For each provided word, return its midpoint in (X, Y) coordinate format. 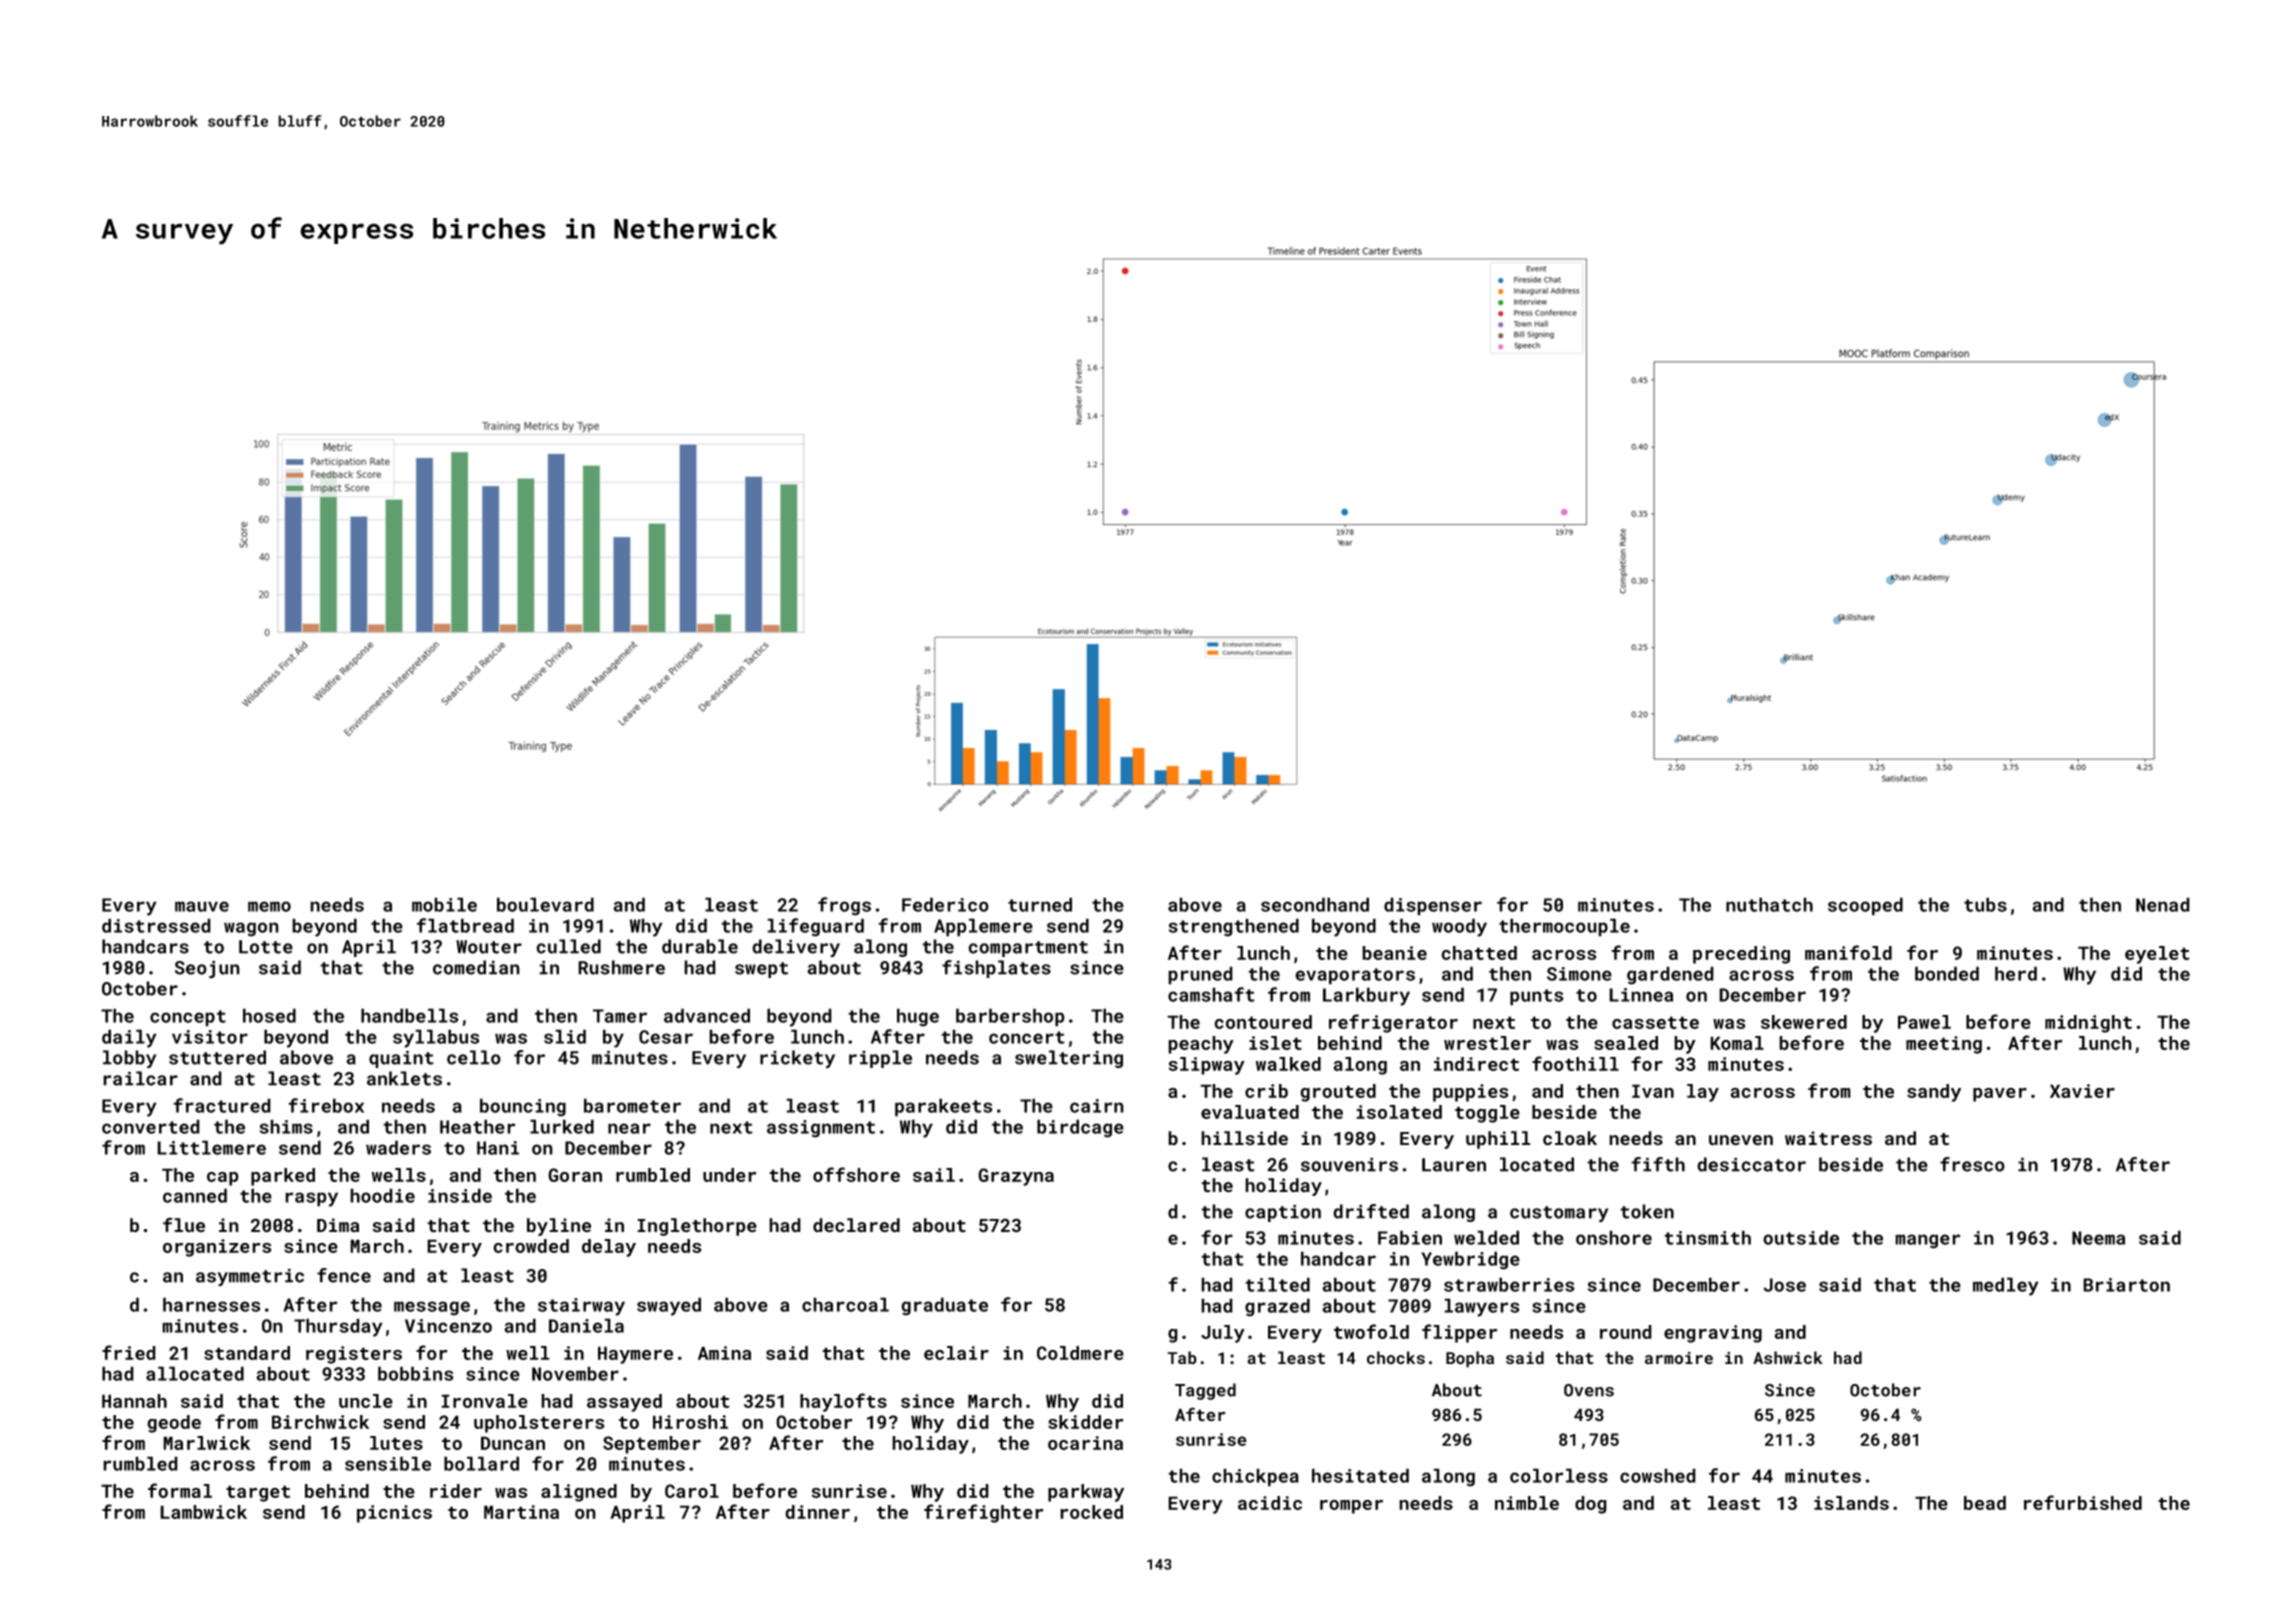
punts (1537, 997)
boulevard (545, 904)
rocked (1091, 1512)
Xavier (2082, 1091)
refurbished (2083, 1502)
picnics (394, 1514)
